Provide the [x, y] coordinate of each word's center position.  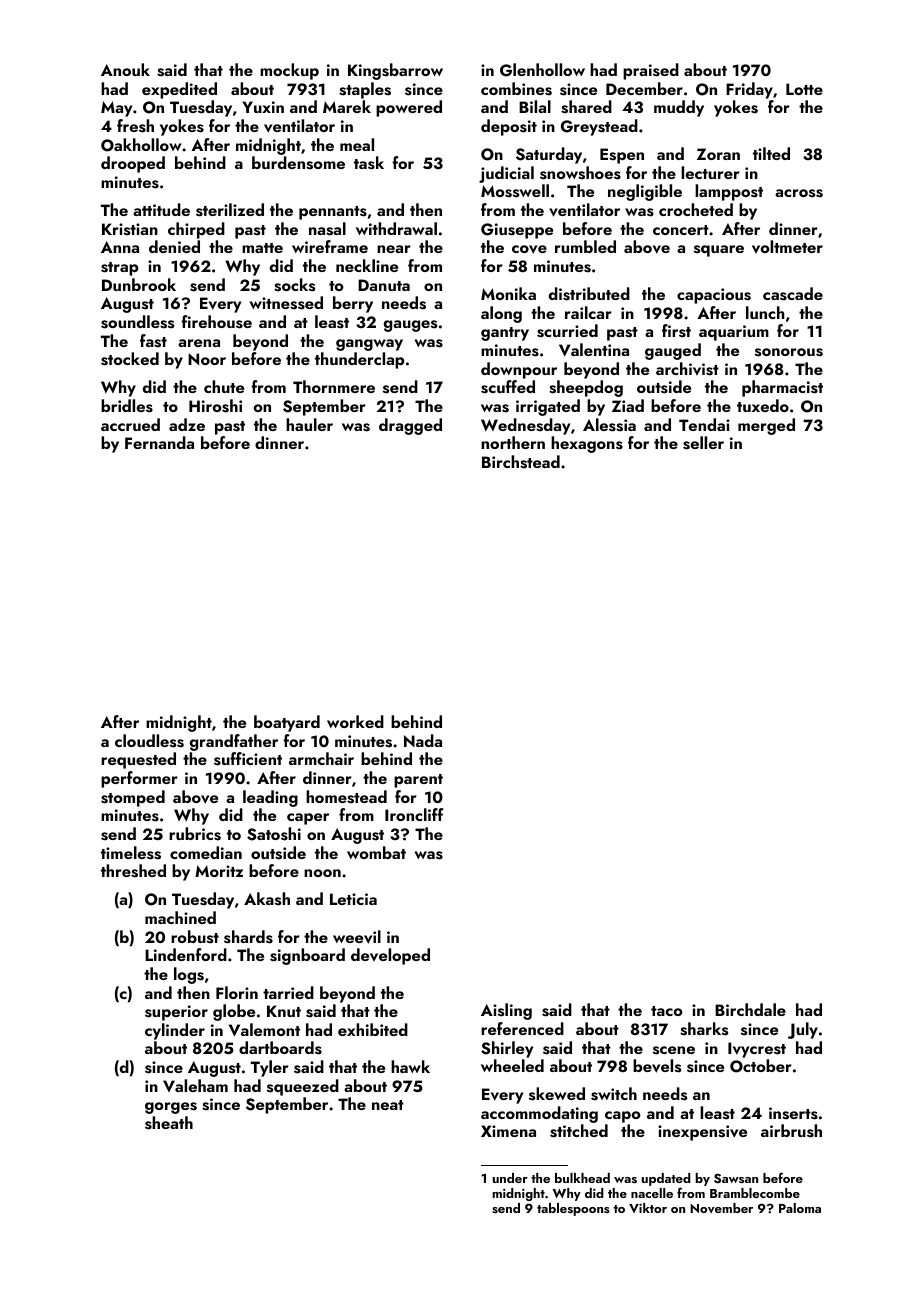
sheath [169, 1123]
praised [651, 71]
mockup [289, 71]
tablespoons [573, 1209]
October [761, 1066]
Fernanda [159, 442]
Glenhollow [542, 70]
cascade [793, 294]
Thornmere [334, 386]
